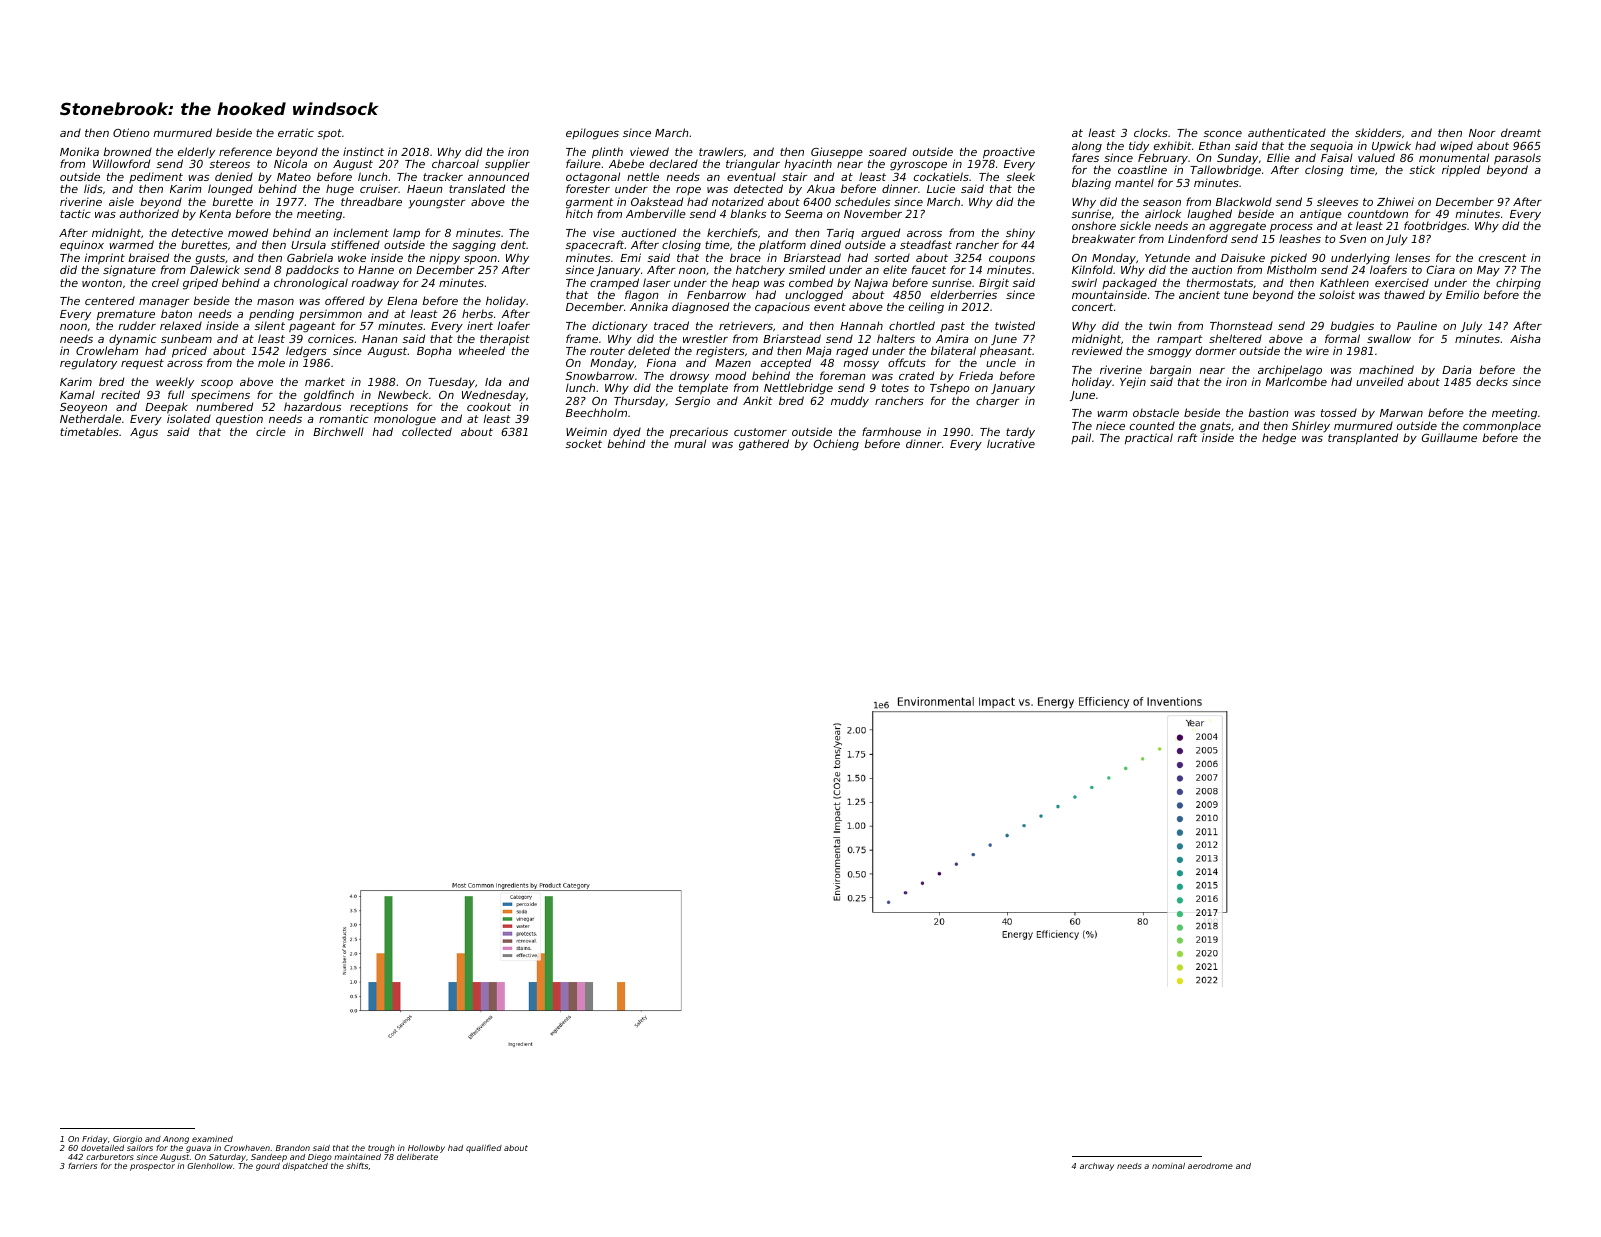 The width and height of the screenshot is (1601, 1237). What do you see at coordinates (131, 132) in the screenshot?
I see `Otieno` at bounding box center [131, 132].
